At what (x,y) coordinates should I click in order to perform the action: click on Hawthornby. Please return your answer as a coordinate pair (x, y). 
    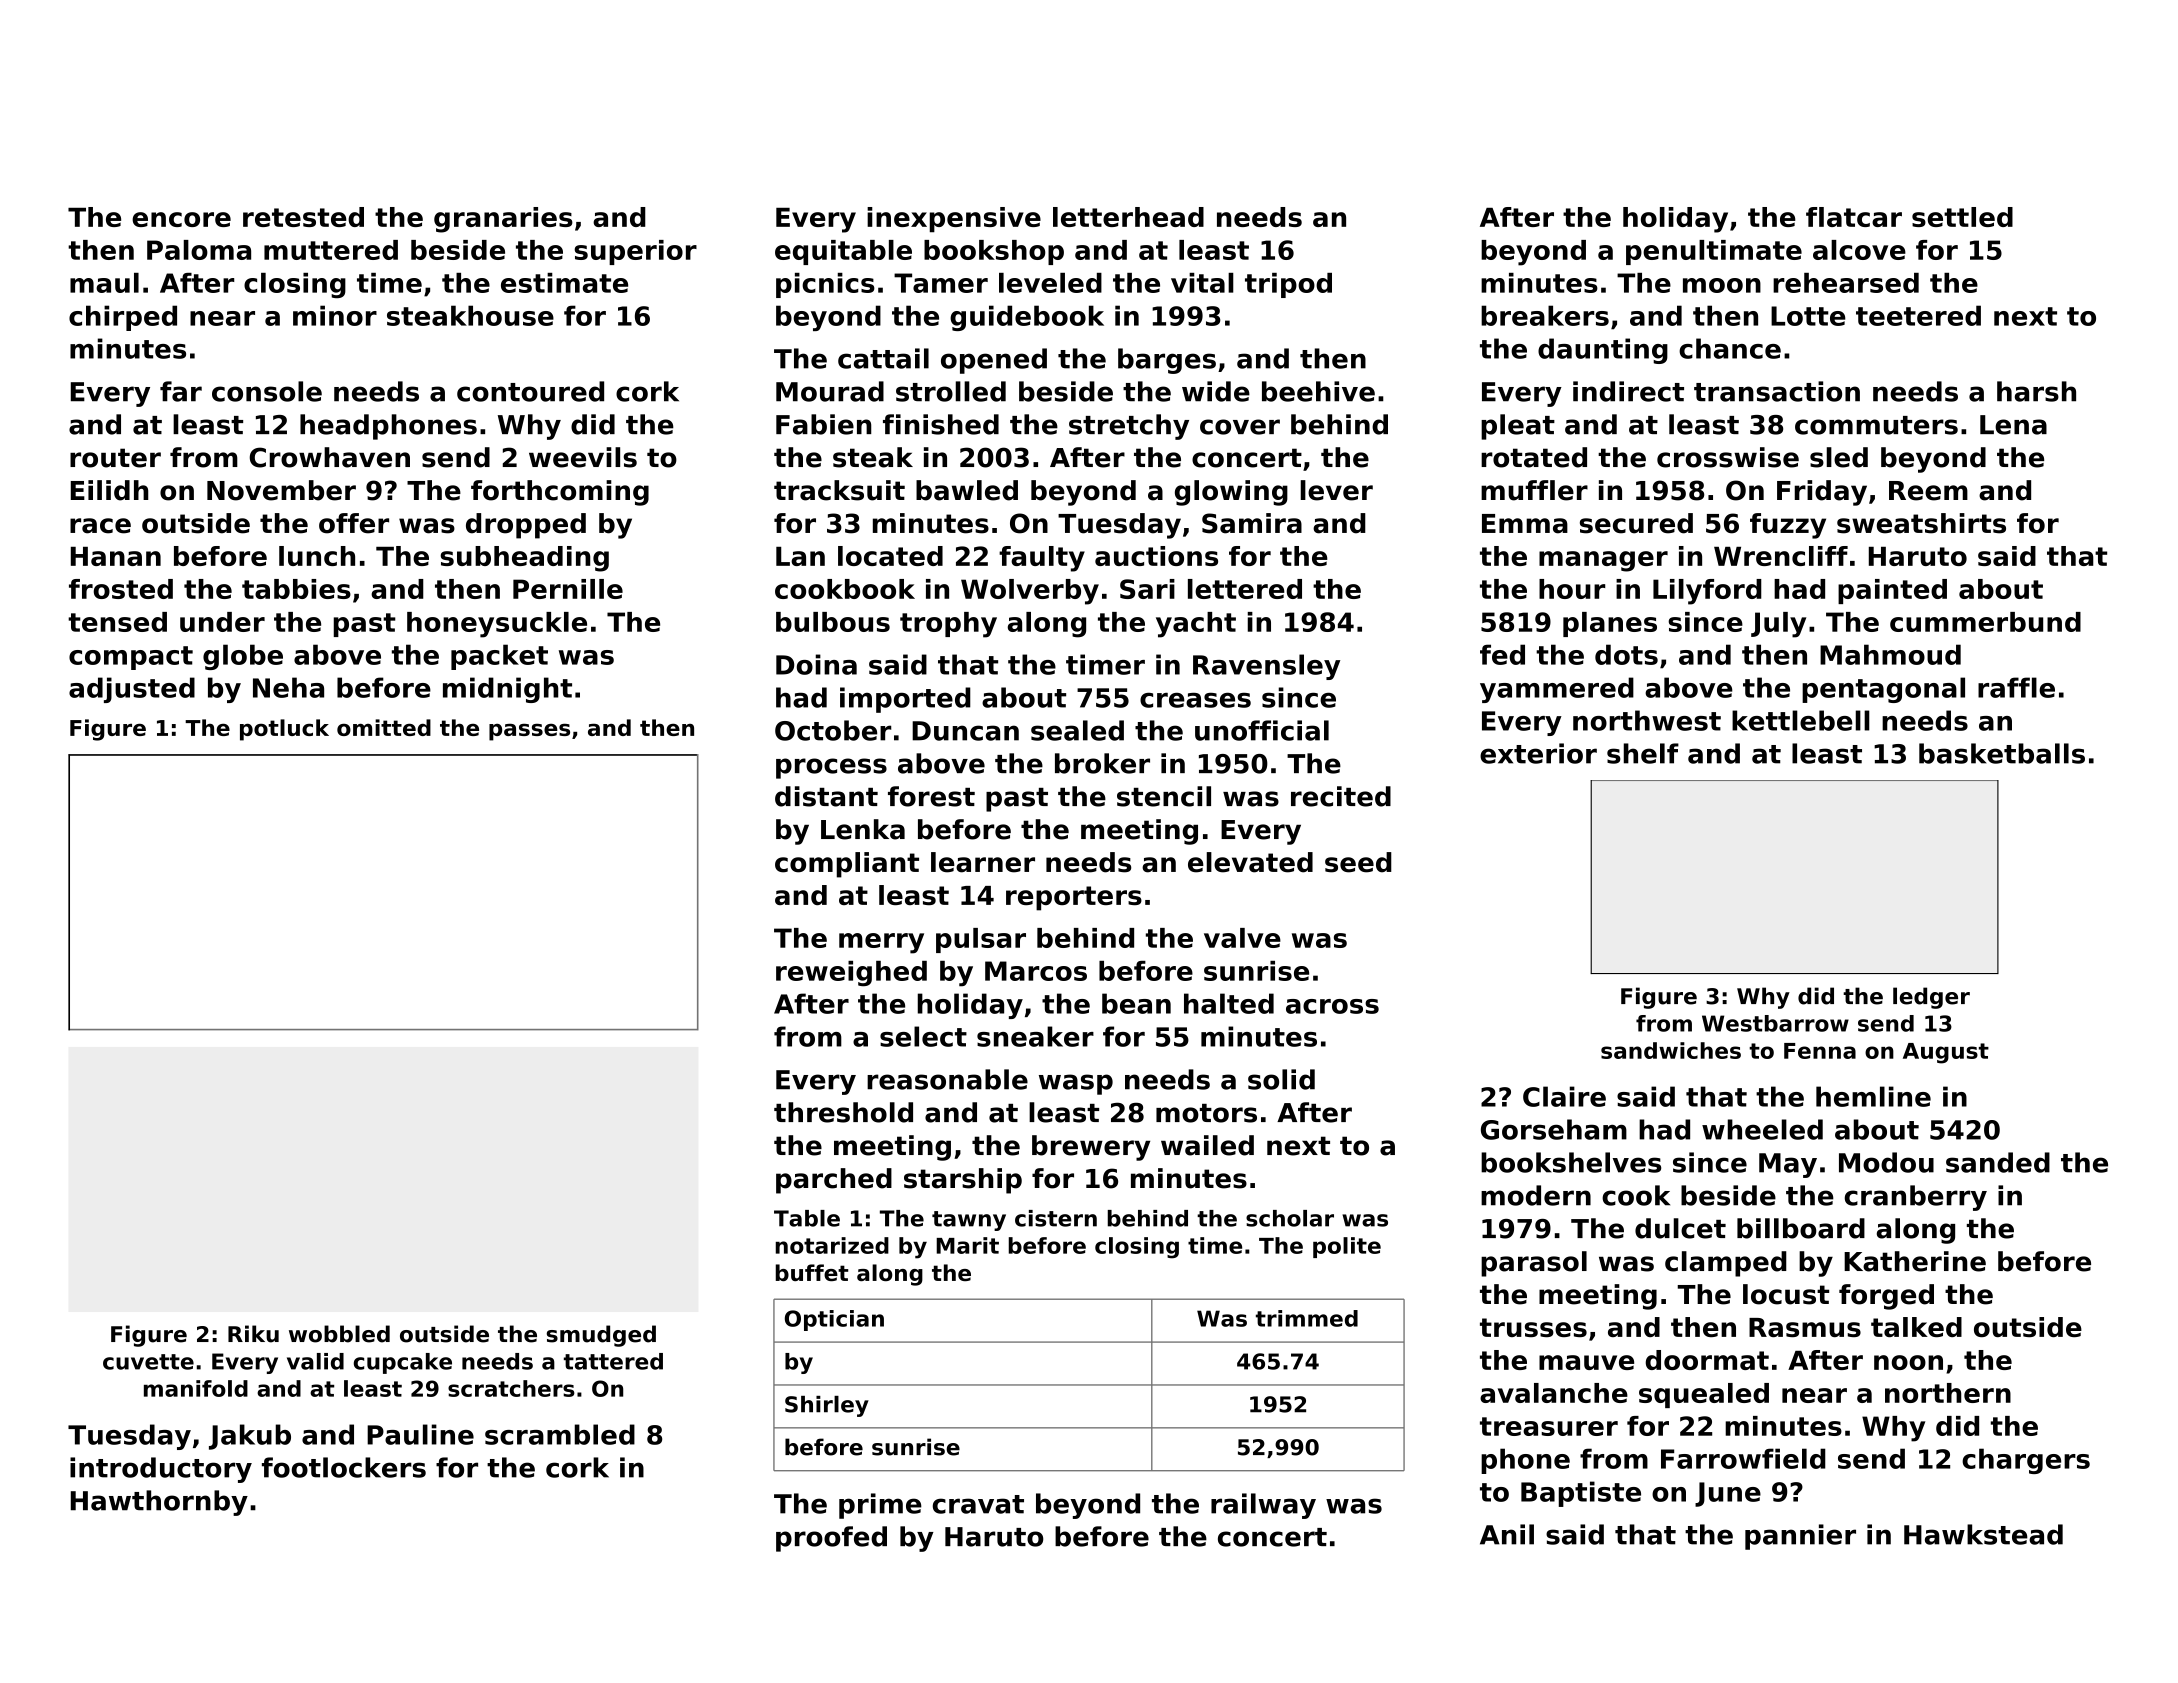
    Looking at the image, I should click on (159, 1503).
